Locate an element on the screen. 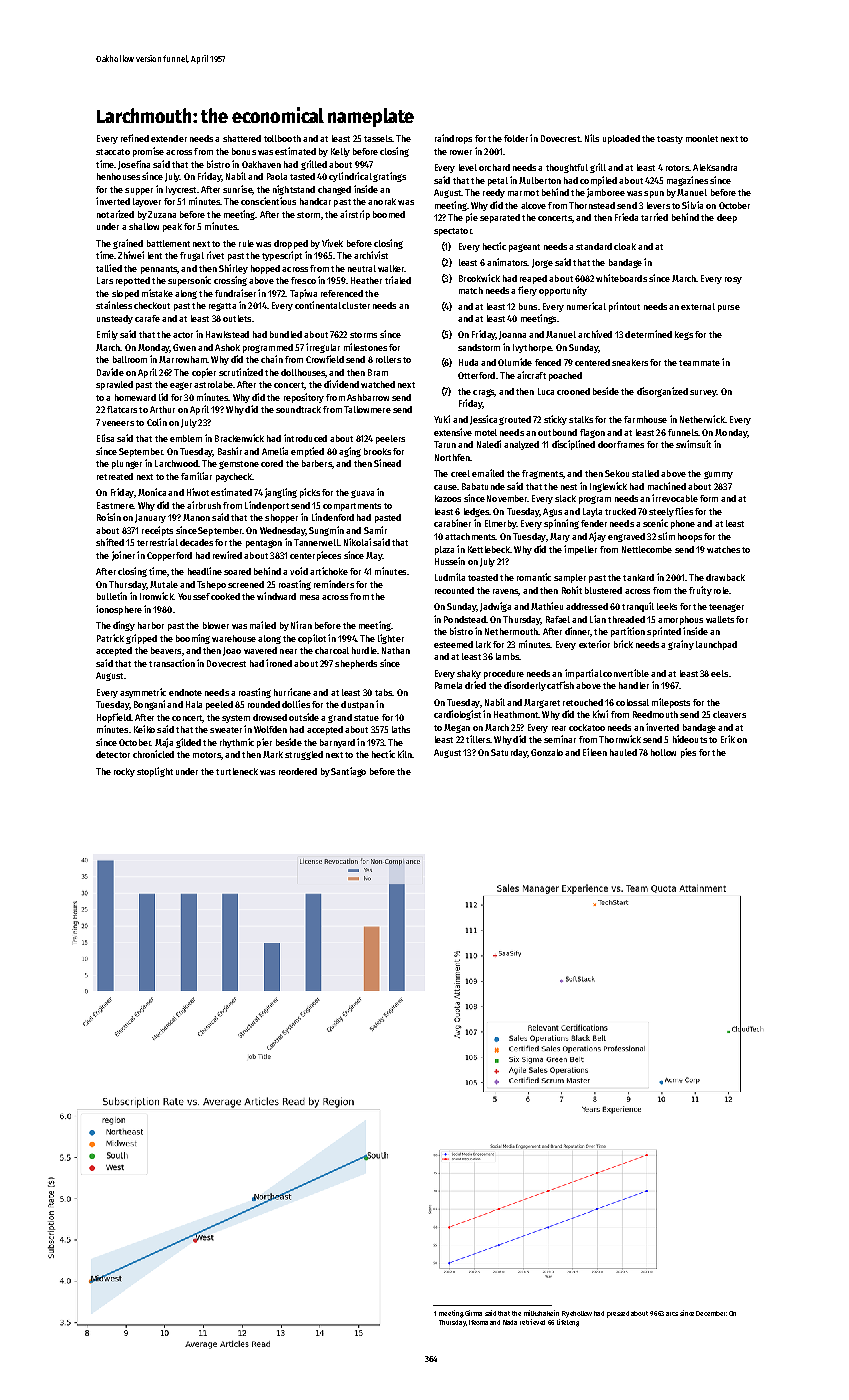 This screenshot has width=849, height=1400. hauled is located at coordinates (623, 752).
